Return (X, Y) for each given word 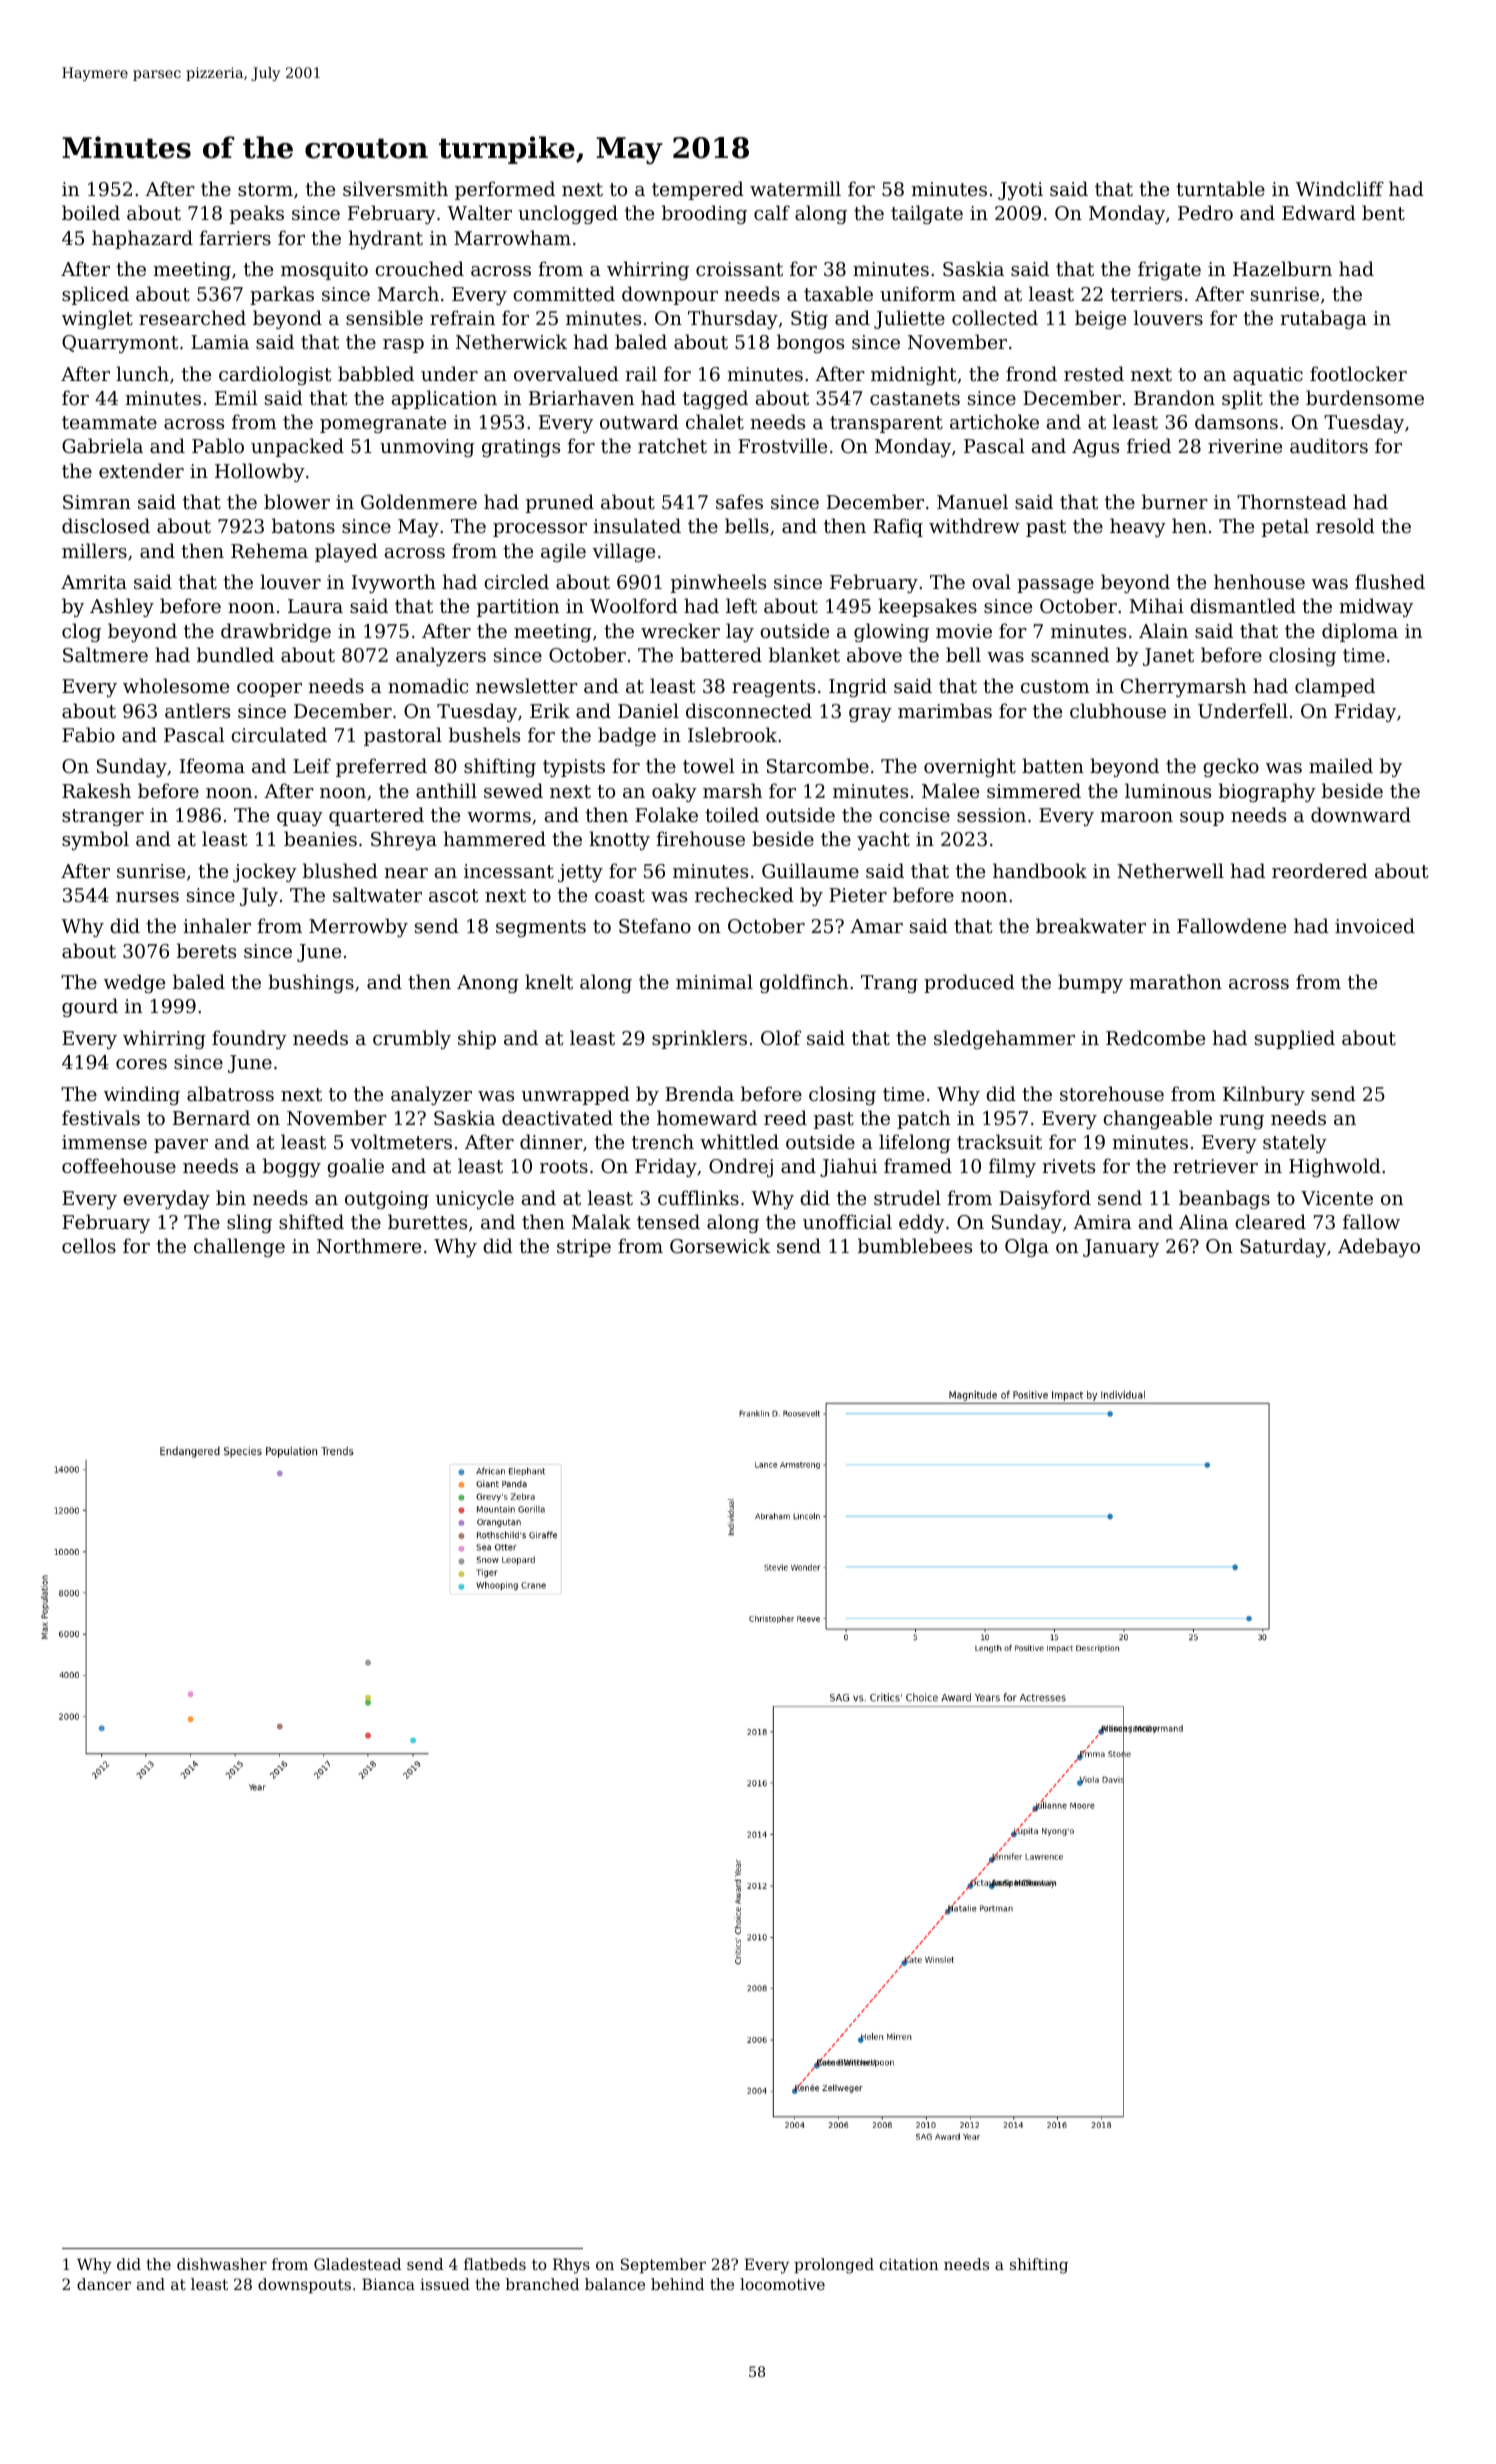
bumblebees (915, 1245)
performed (505, 190)
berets (206, 950)
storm (265, 189)
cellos (89, 1245)
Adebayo (1379, 1247)
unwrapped (576, 1095)
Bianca (388, 2284)
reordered (1320, 870)
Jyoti (1020, 191)
